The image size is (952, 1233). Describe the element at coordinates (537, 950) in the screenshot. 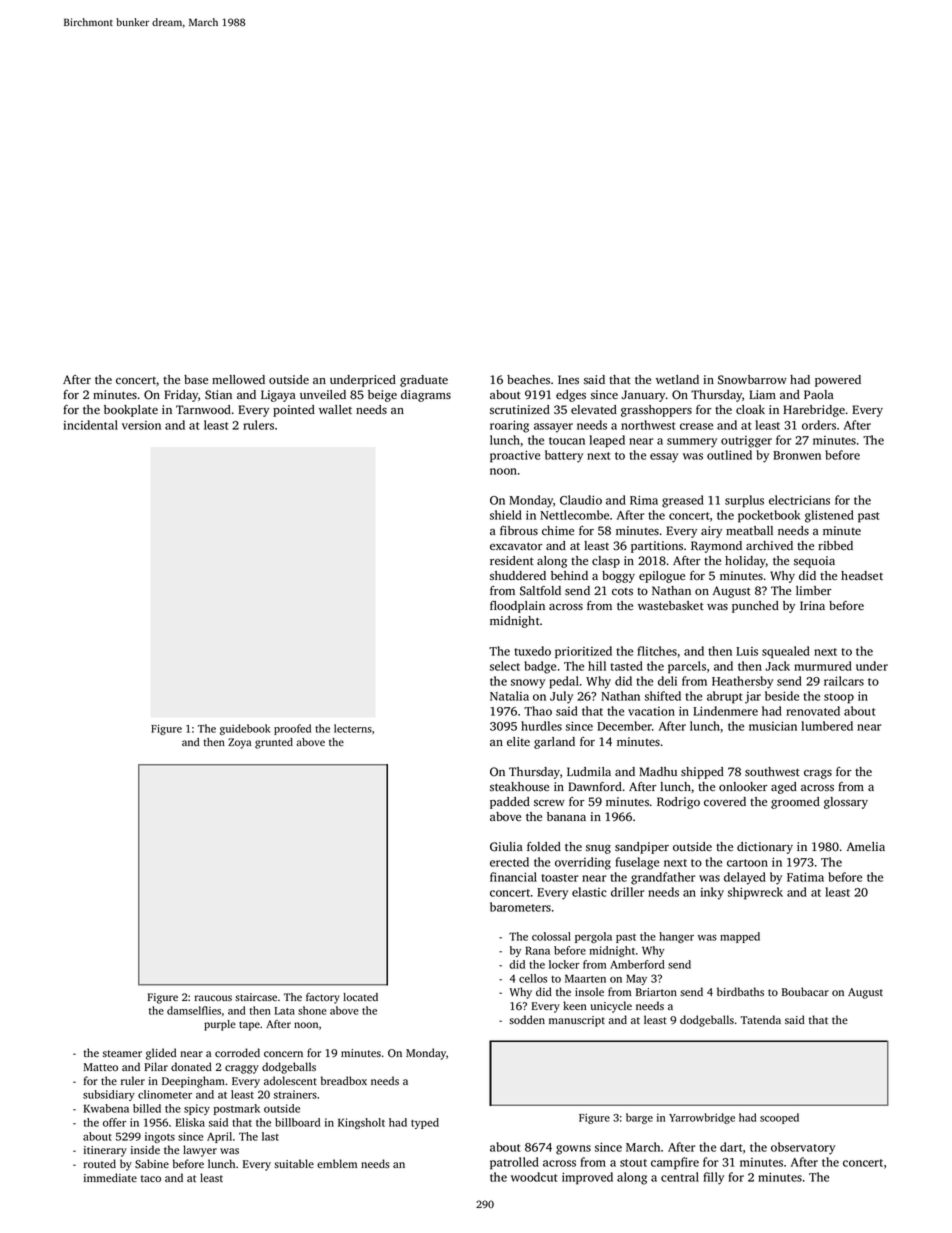

I see `Rana` at that location.
